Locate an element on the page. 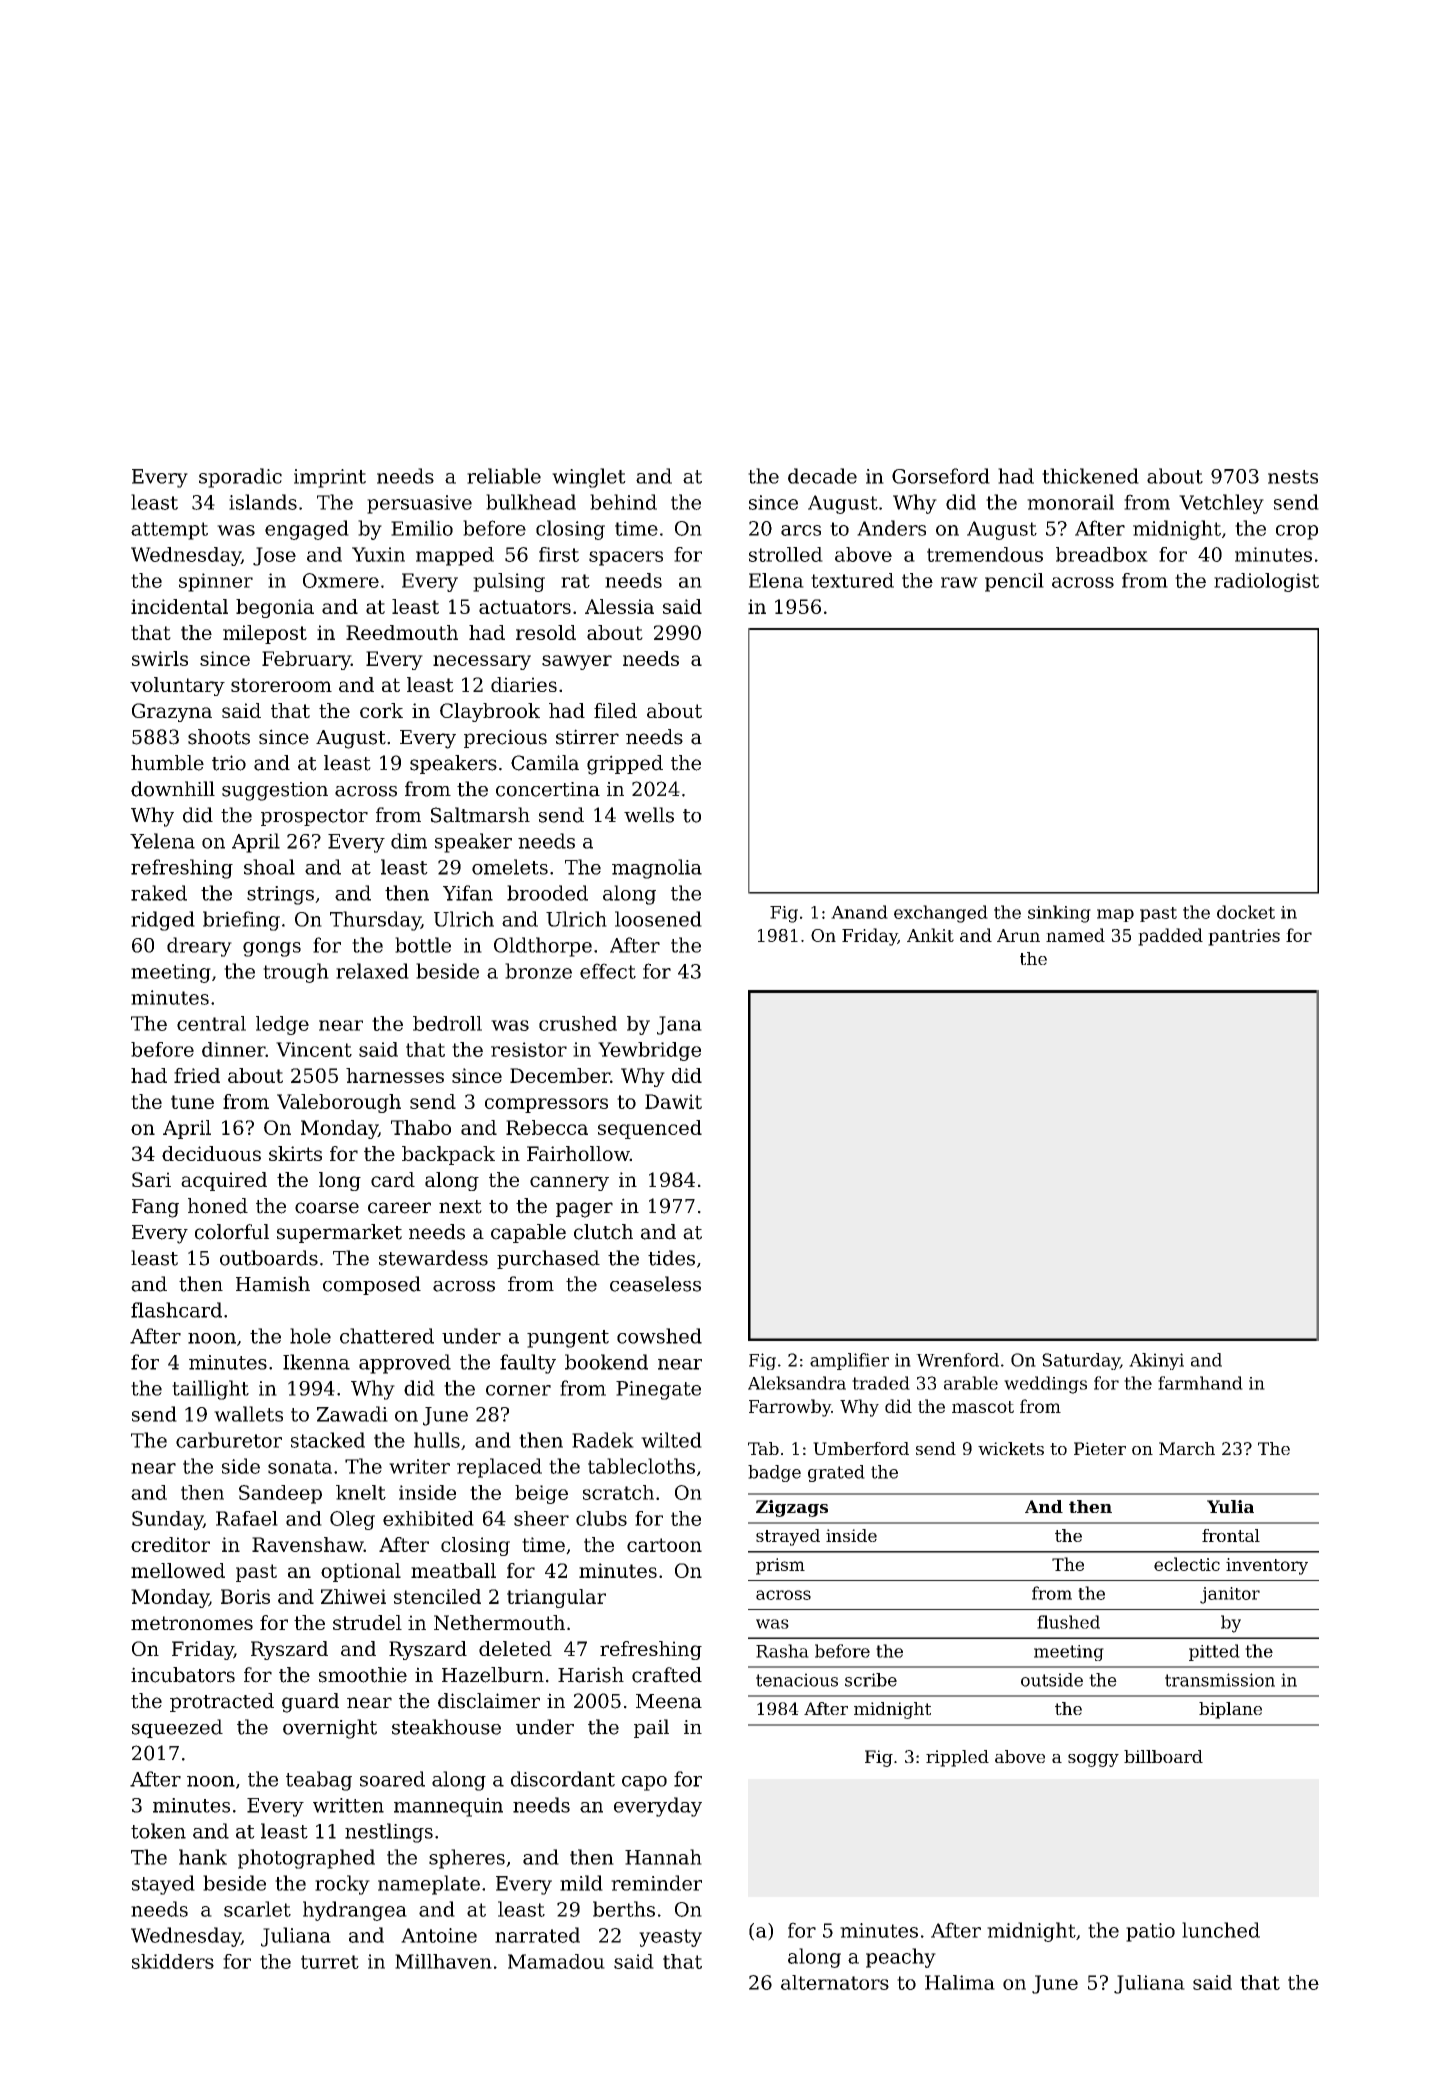 Image resolution: width=1450 pixels, height=2100 pixels. Gorseford is located at coordinates (941, 476).
